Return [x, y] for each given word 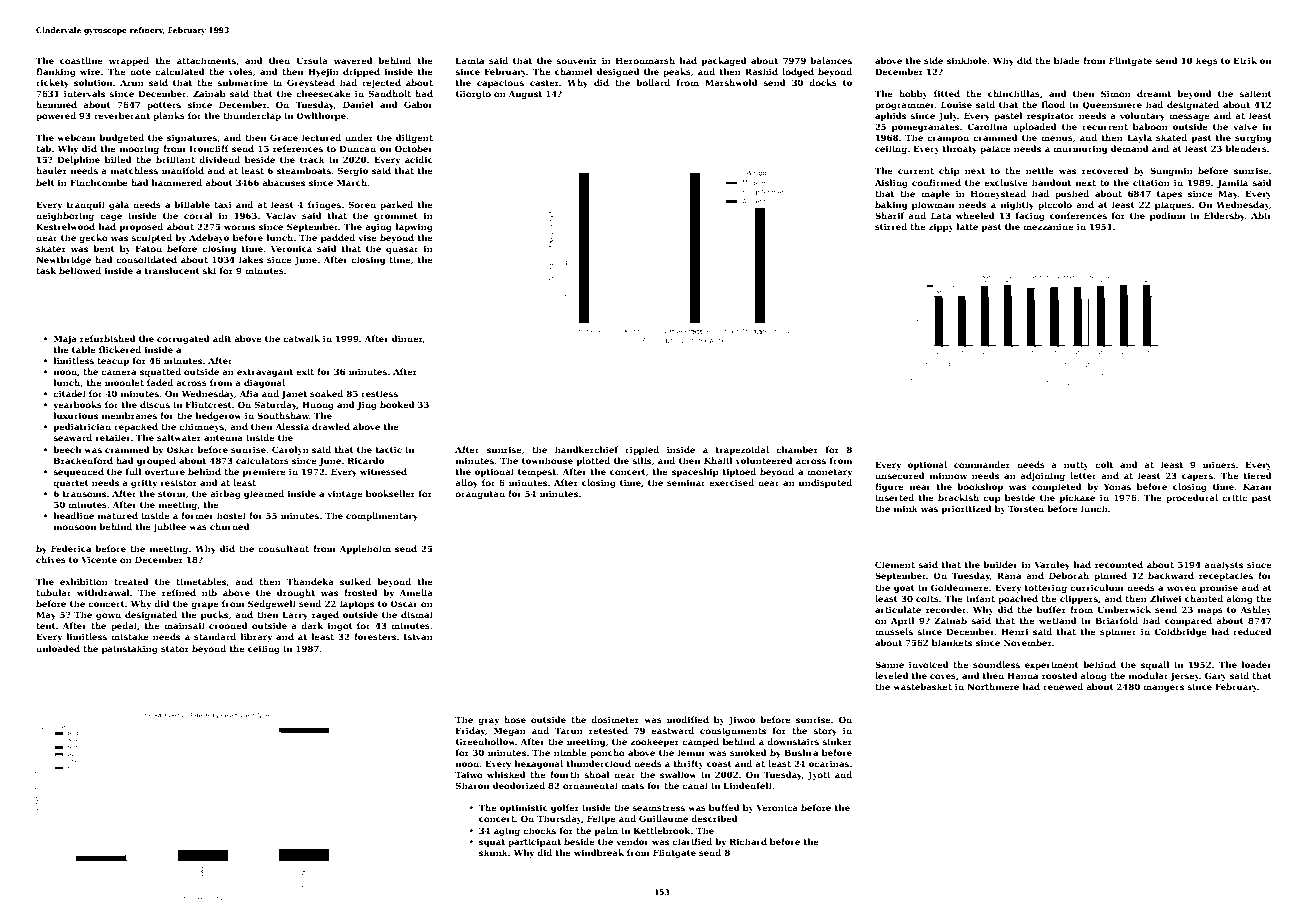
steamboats [304, 170]
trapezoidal [742, 450]
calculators [262, 460]
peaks [677, 72]
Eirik [1245, 60]
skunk [493, 852]
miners [1219, 464]
